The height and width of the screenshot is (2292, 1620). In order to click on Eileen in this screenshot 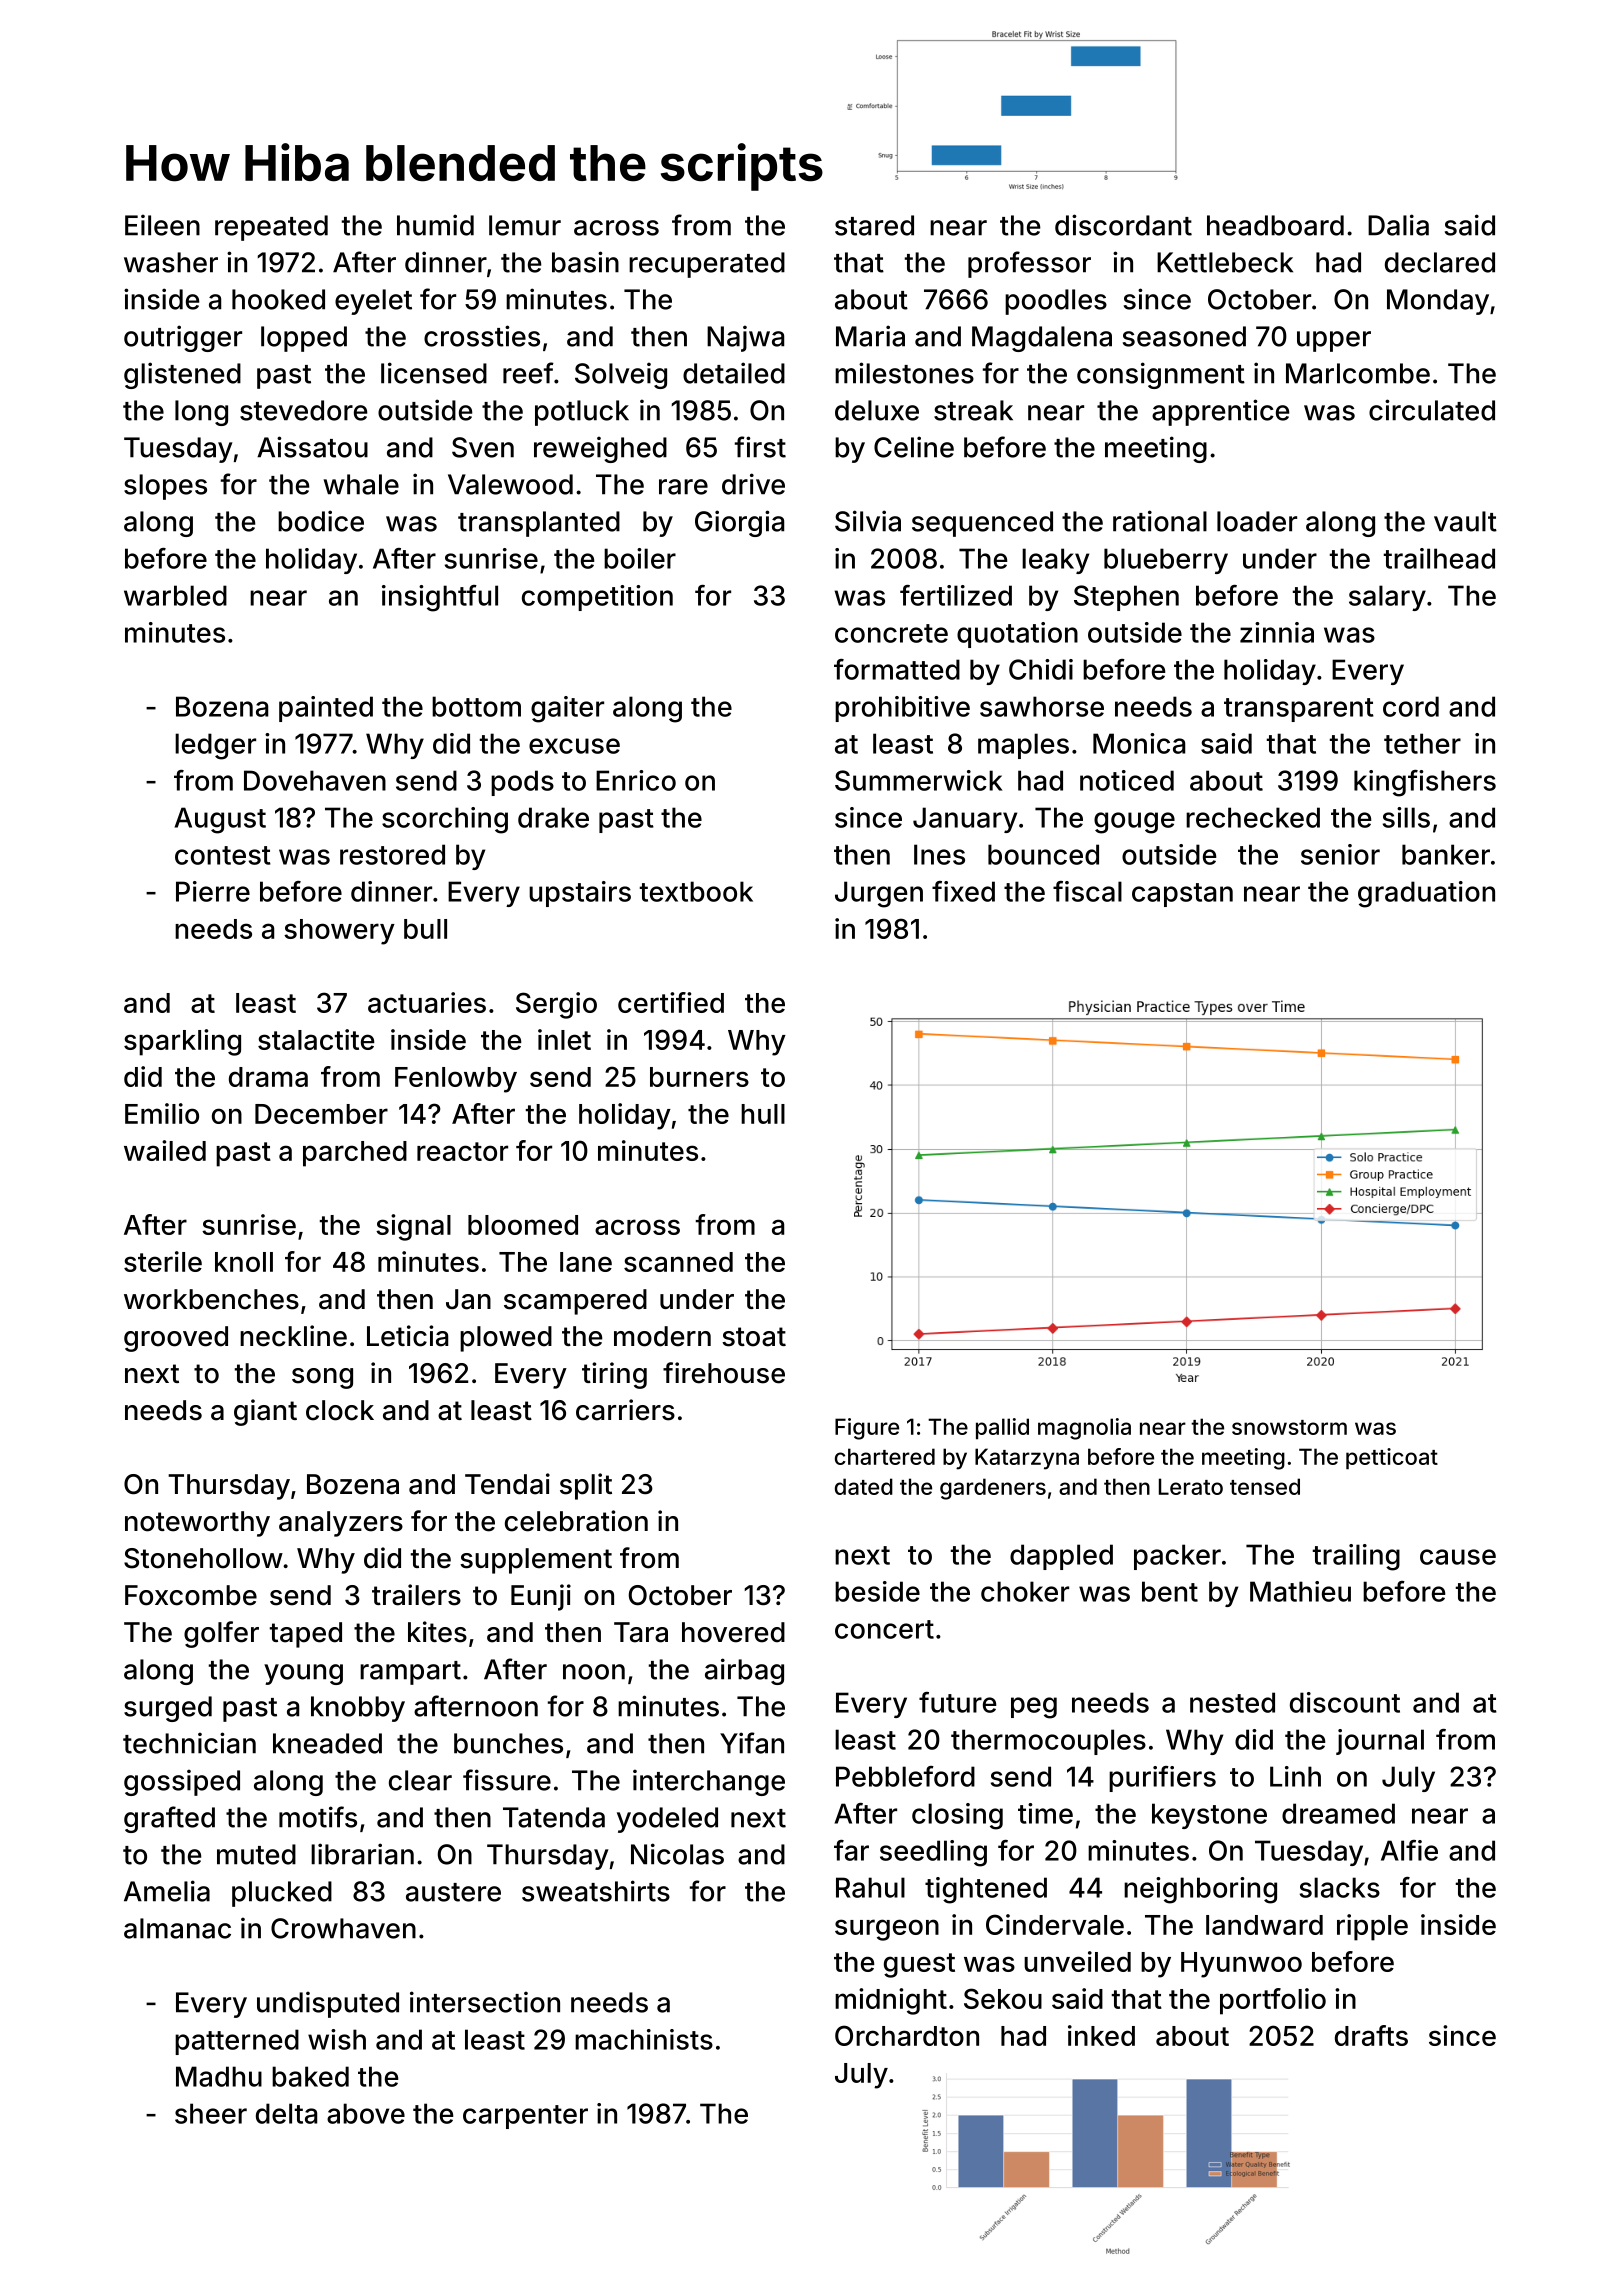, I will do `click(162, 225)`.
